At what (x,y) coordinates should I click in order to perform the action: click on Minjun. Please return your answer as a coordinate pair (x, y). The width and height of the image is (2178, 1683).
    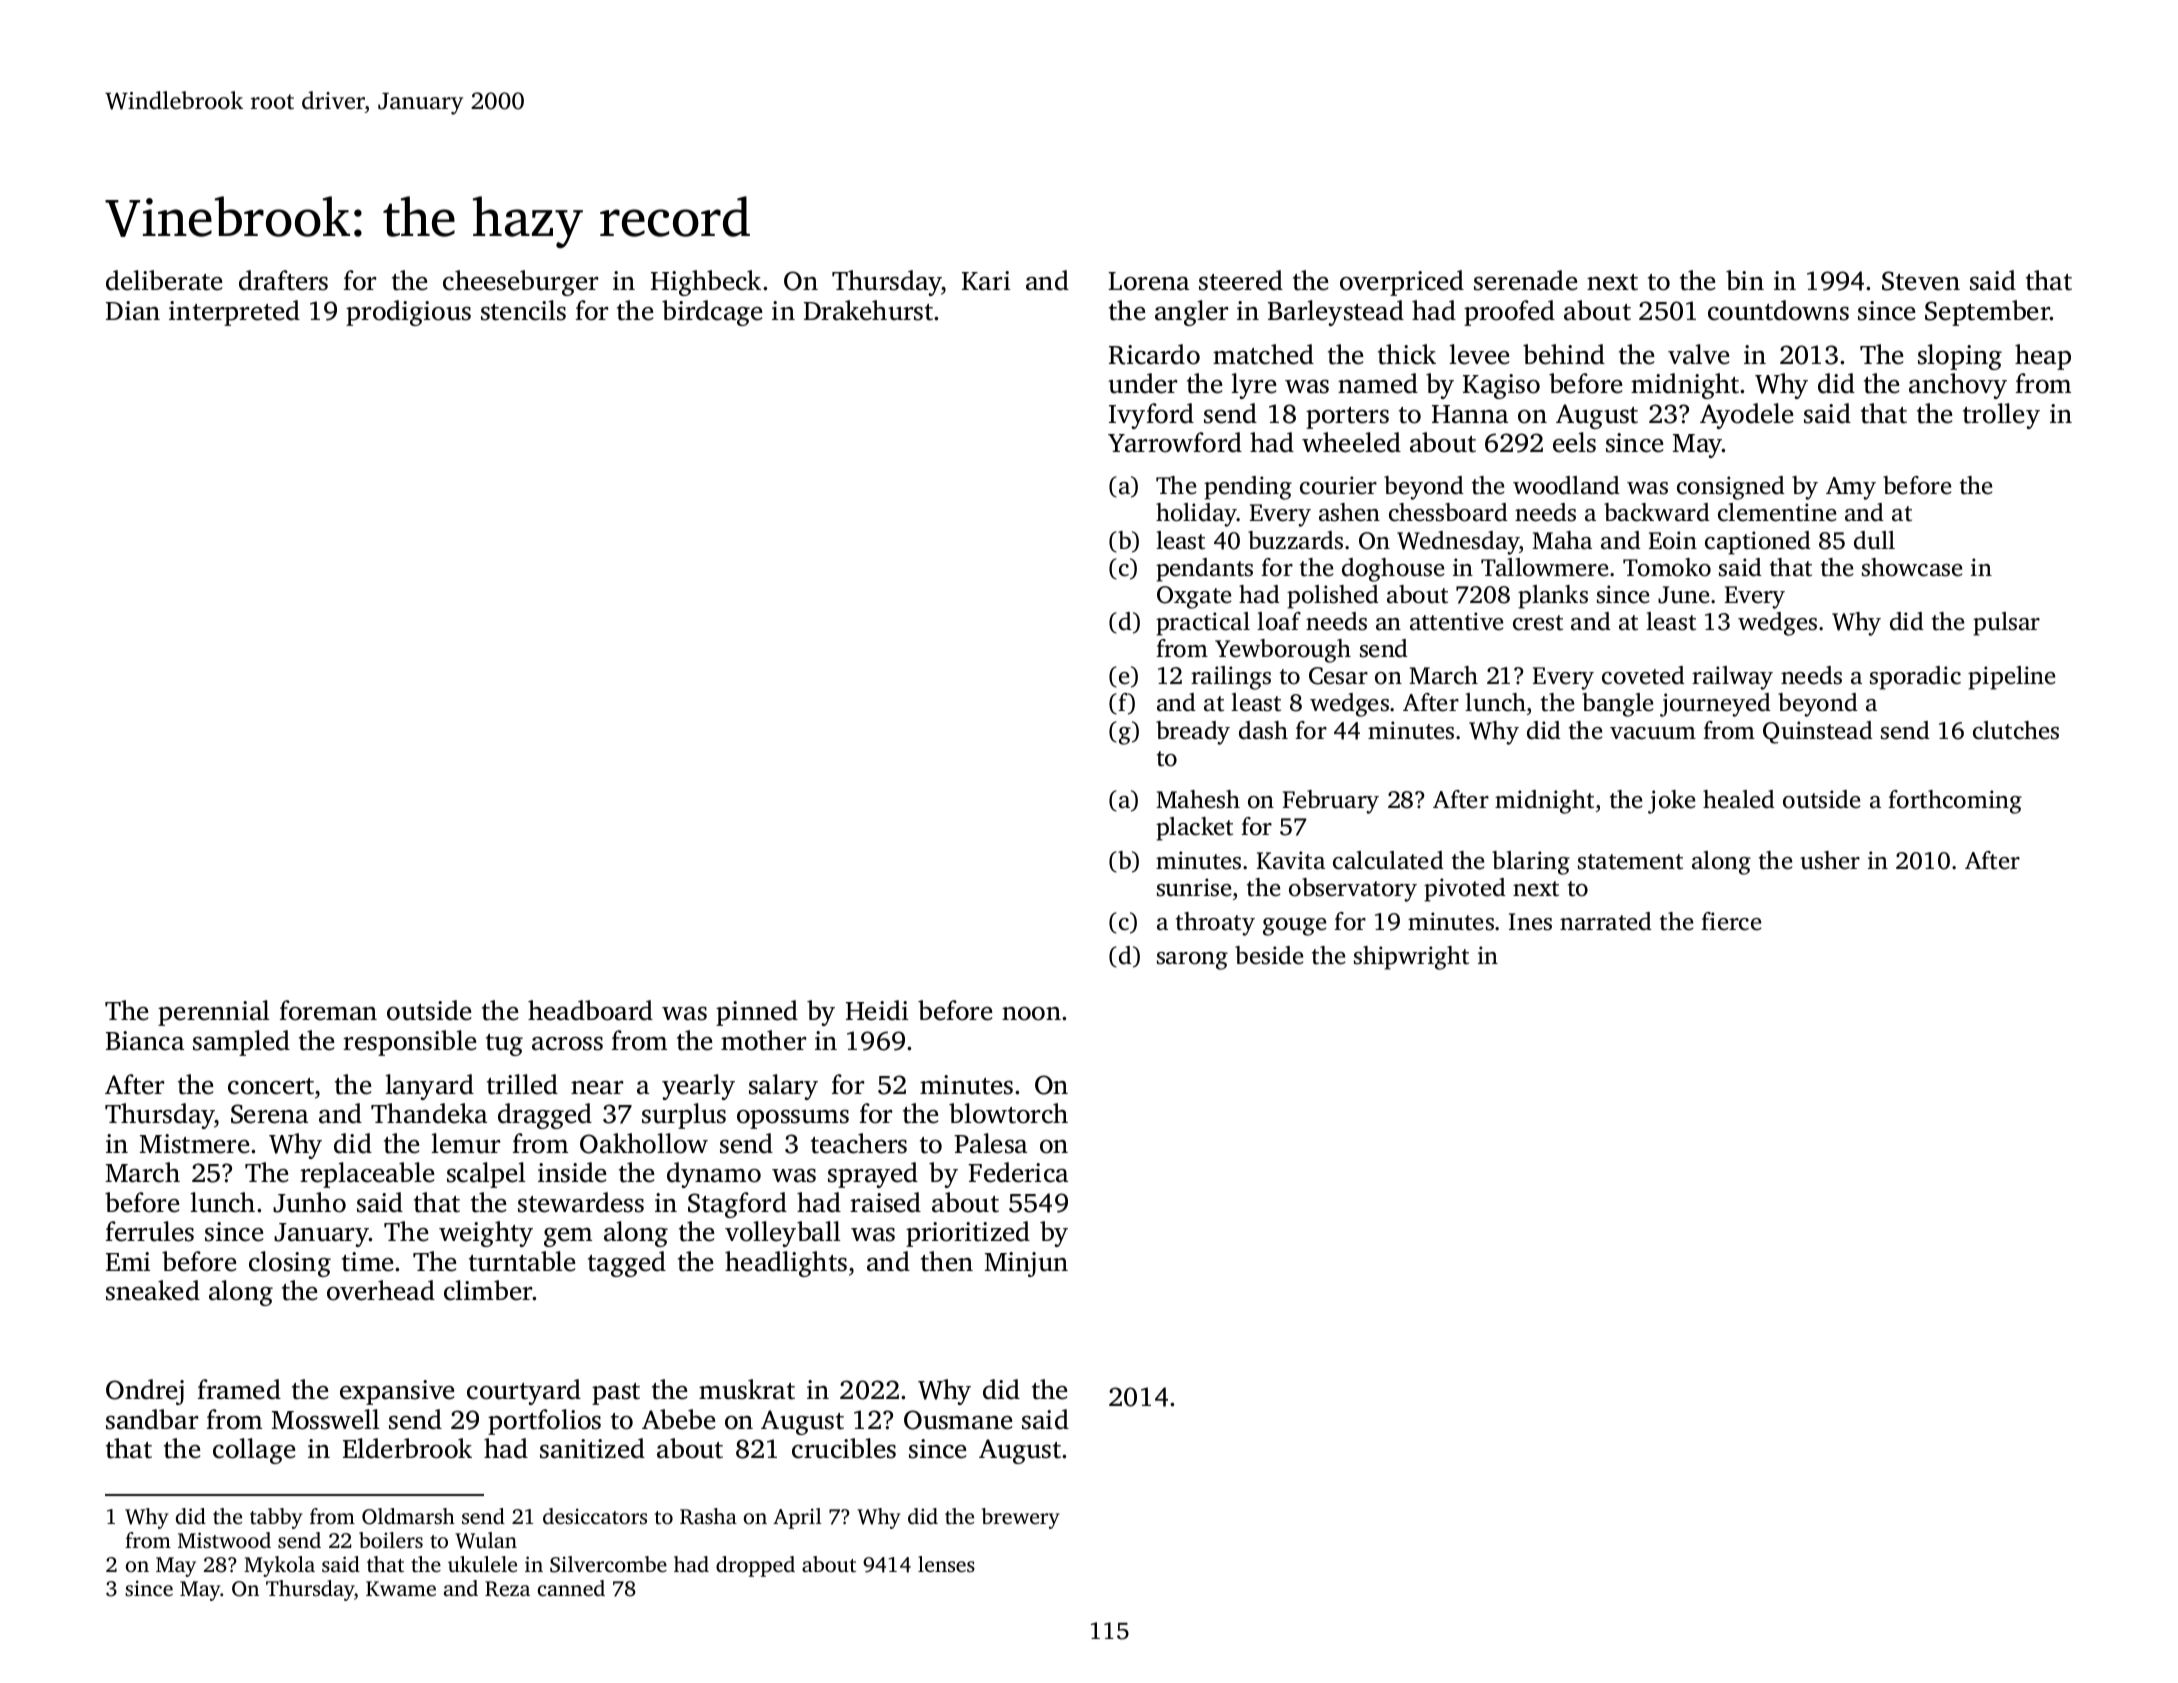
    Looking at the image, I should click on (1026, 1264).
